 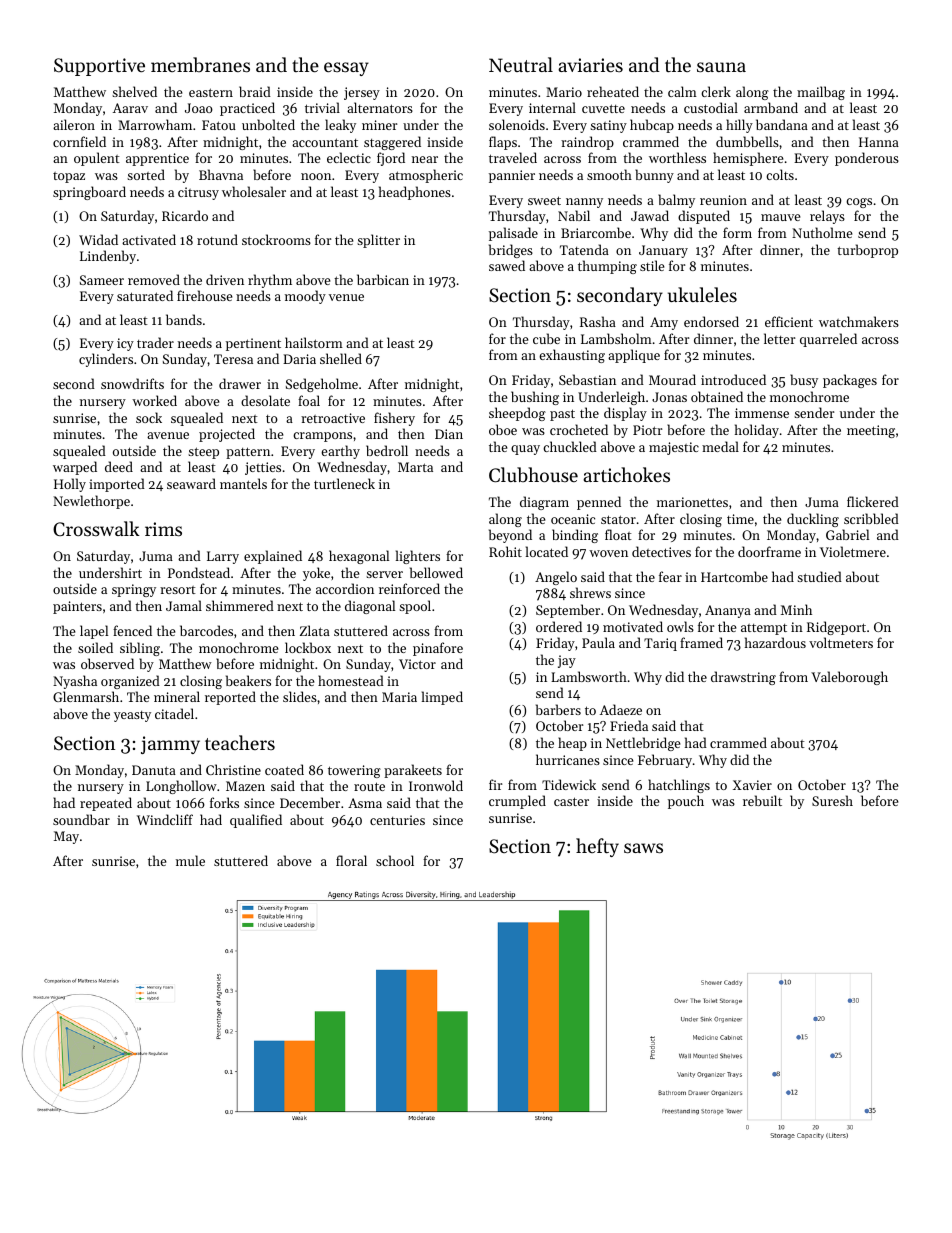 What do you see at coordinates (190, 860) in the screenshot?
I see `mule` at bounding box center [190, 860].
